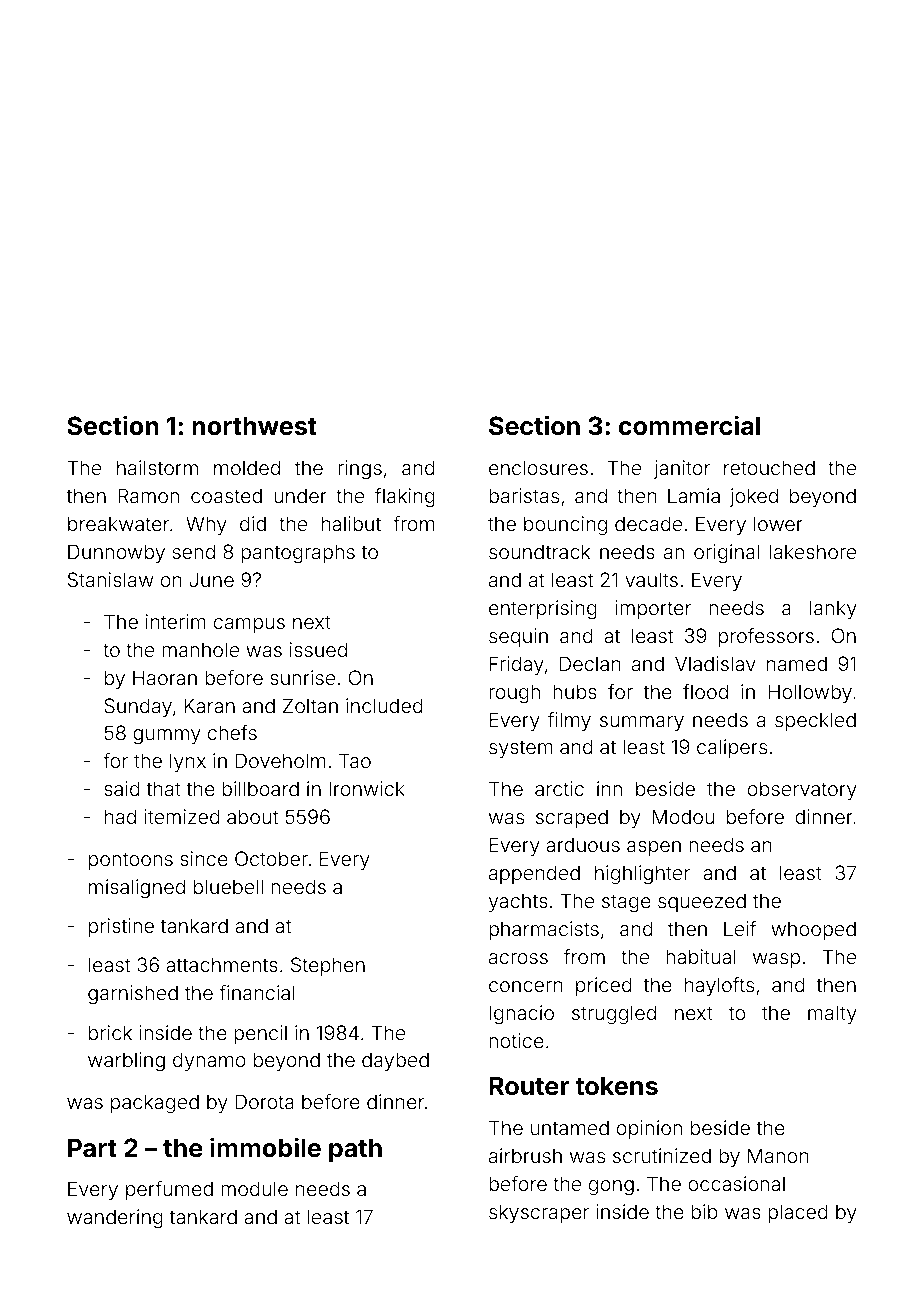 The width and height of the page is (924, 1311). I want to click on hailstorm, so click(157, 467).
